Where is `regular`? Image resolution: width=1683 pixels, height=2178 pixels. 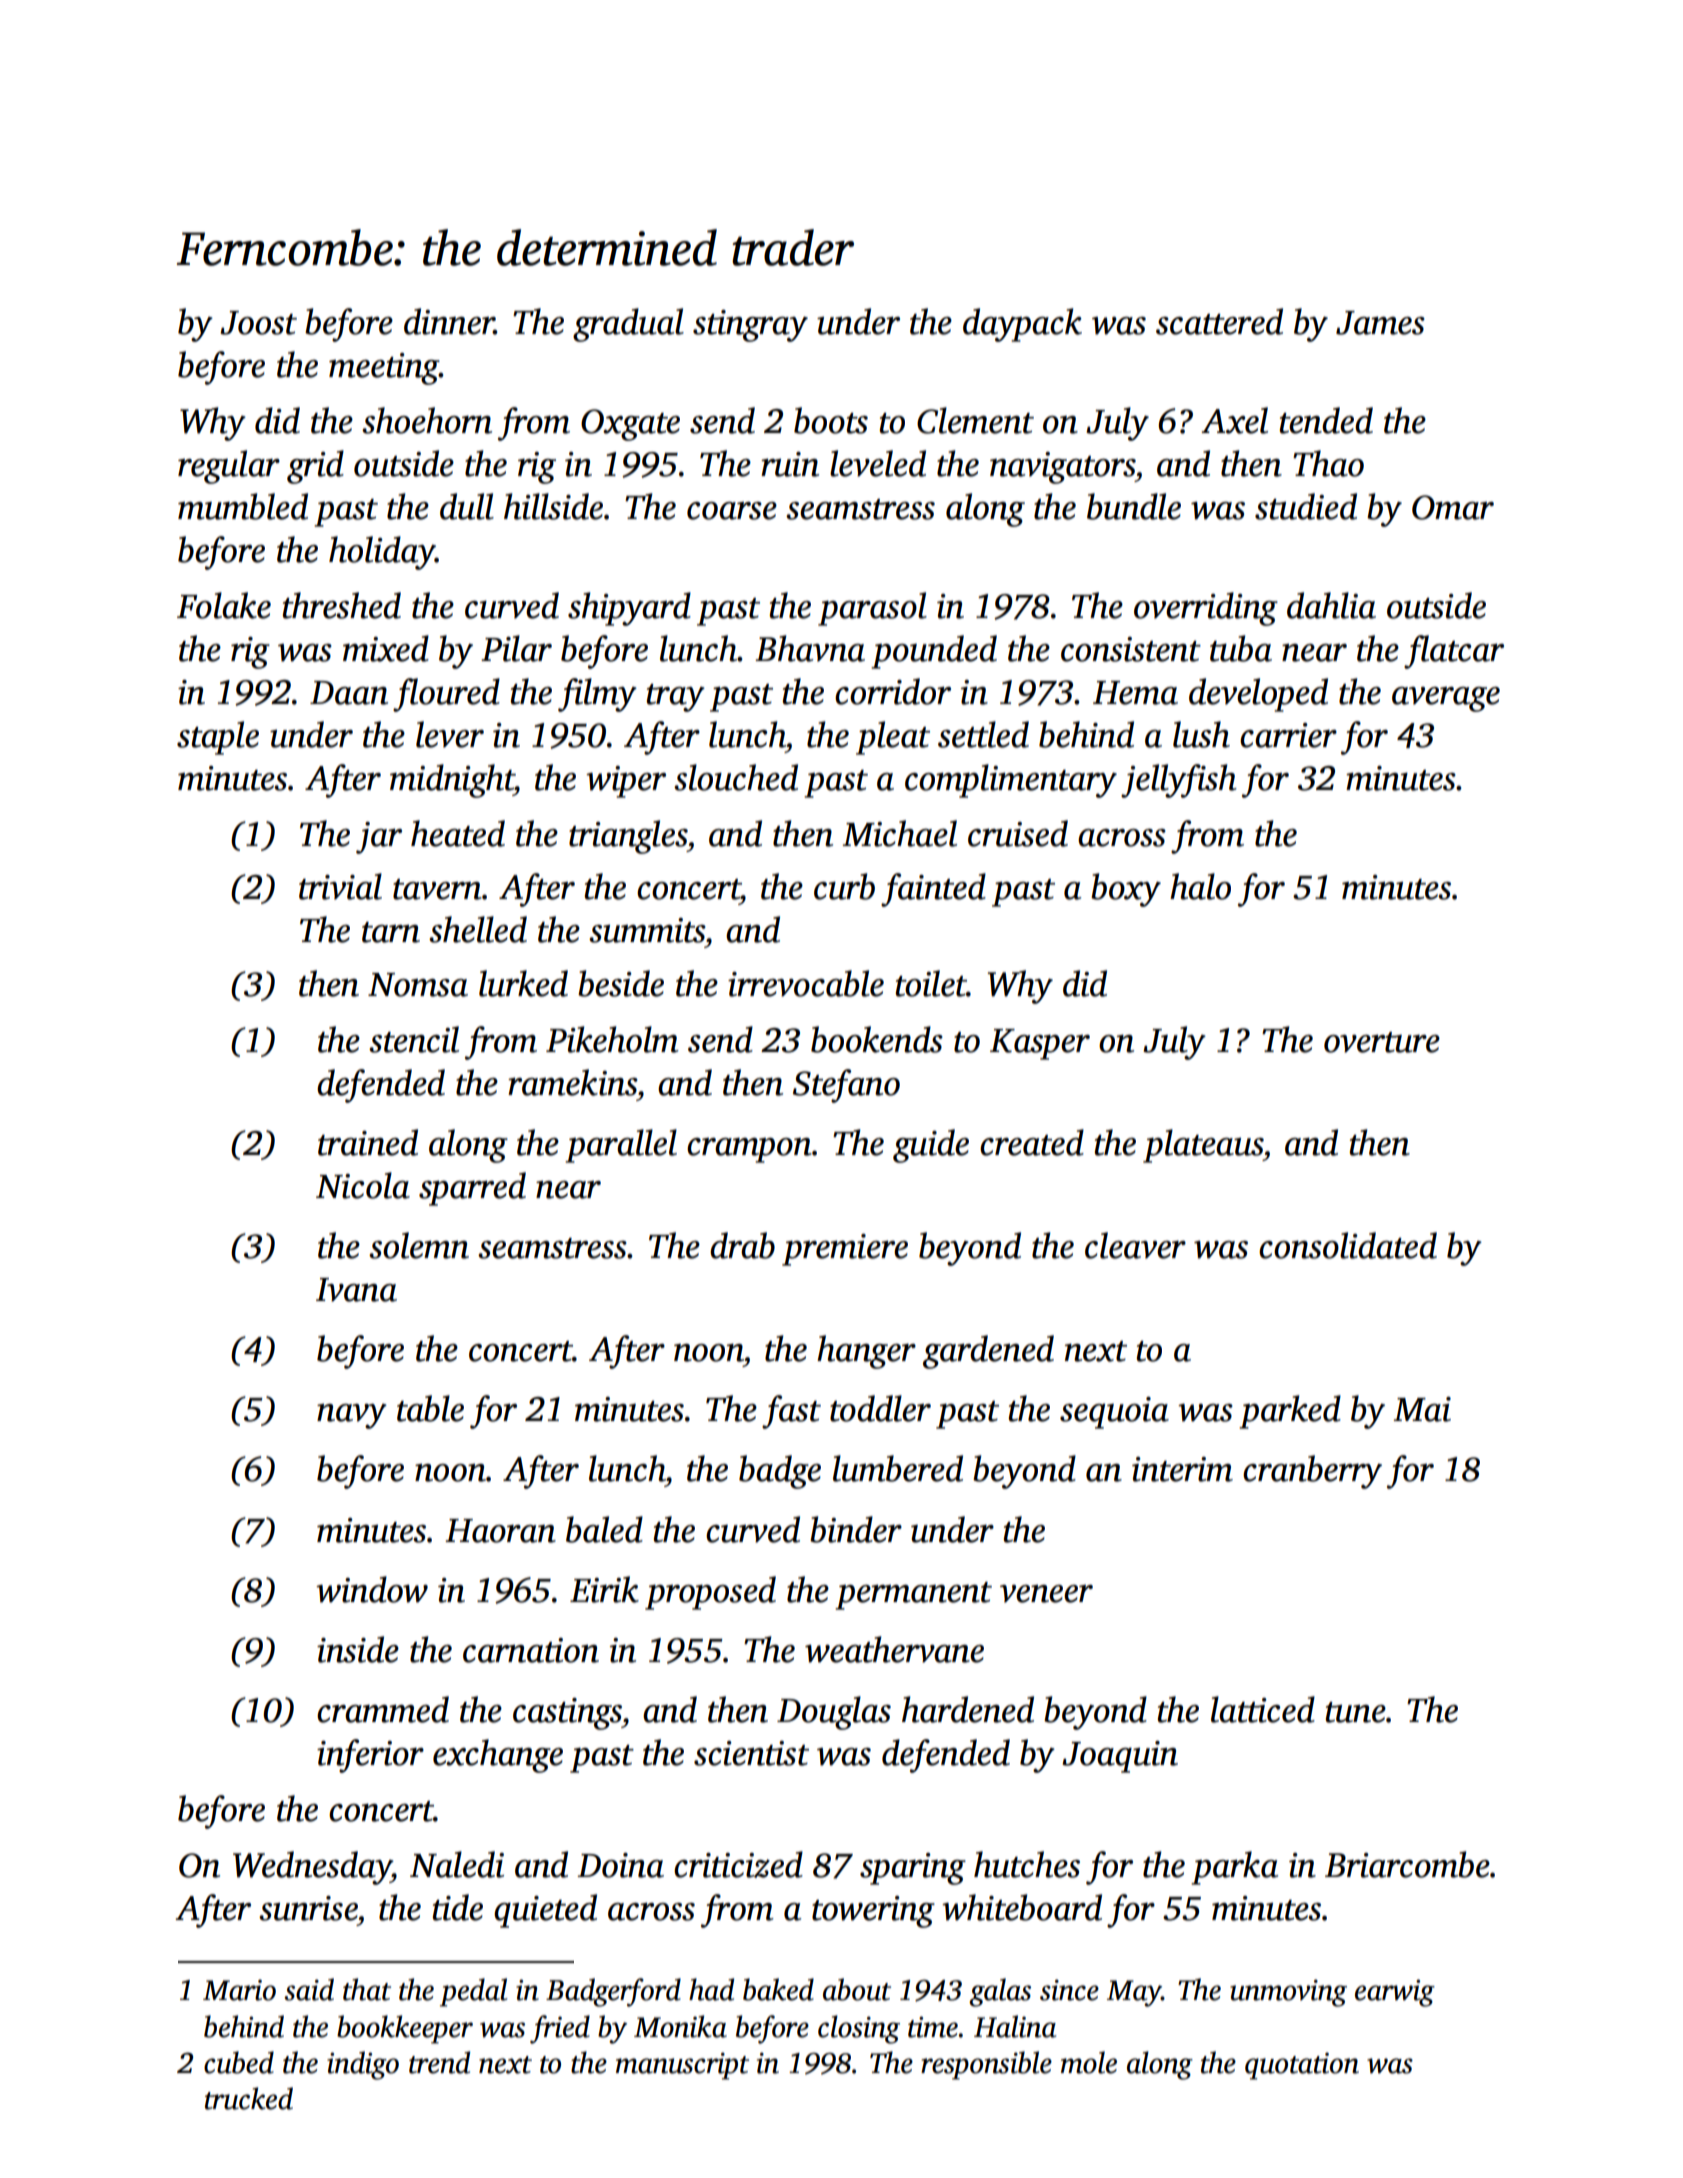 regular is located at coordinates (229, 467).
